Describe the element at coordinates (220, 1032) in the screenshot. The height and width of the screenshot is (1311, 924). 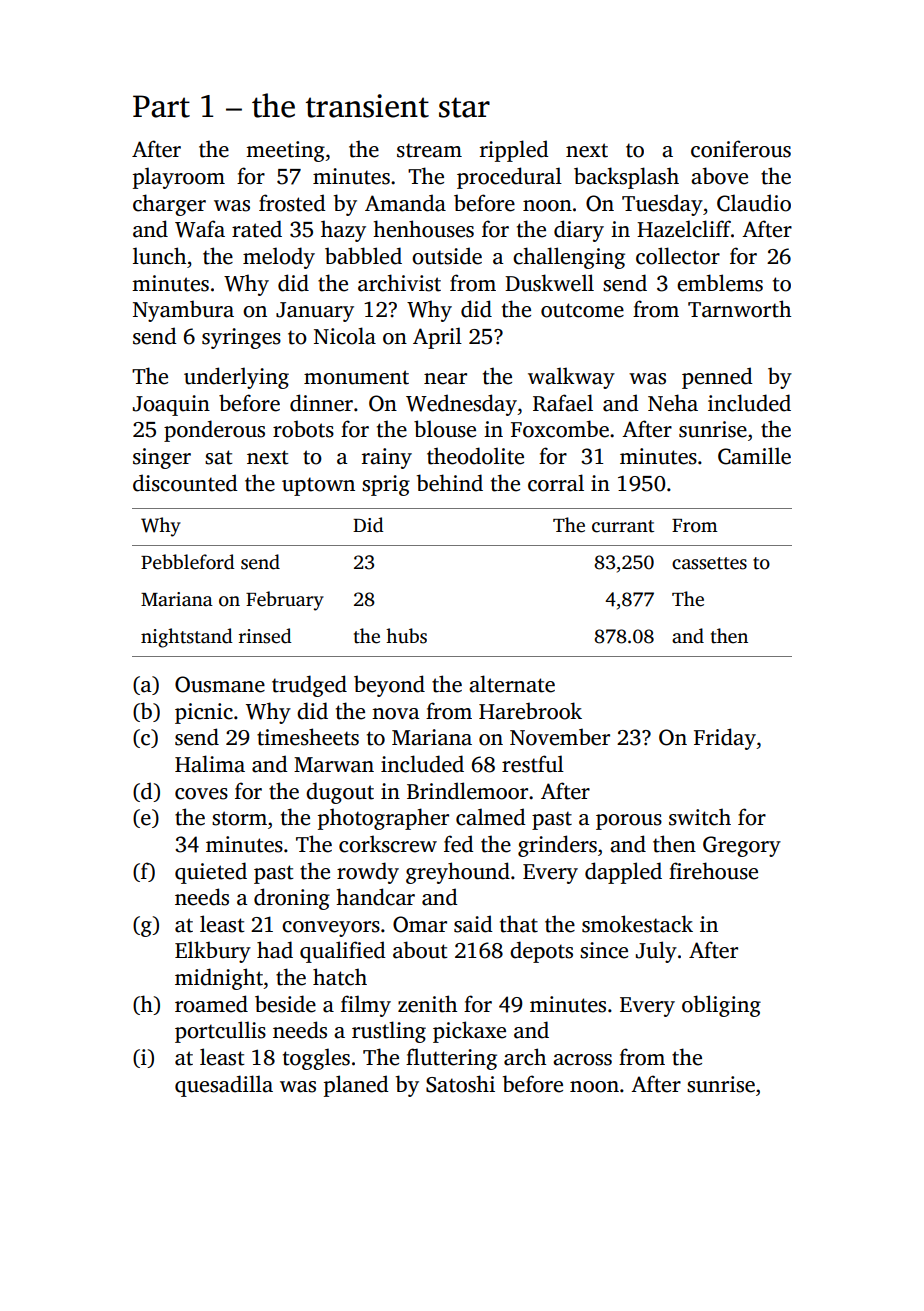
I see `portcullis` at that location.
